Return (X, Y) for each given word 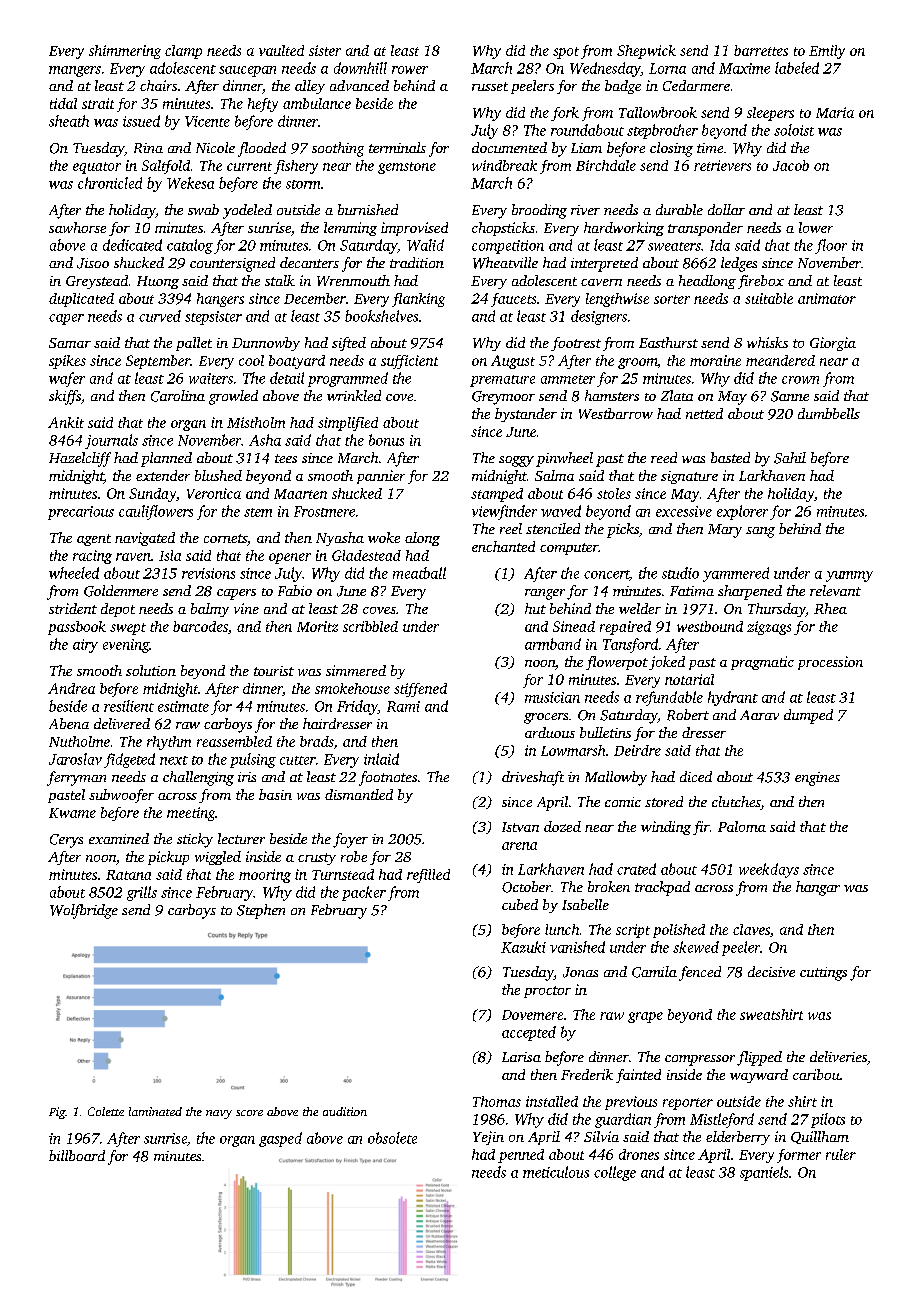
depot (118, 610)
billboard (77, 1155)
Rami (403, 706)
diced (696, 776)
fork (565, 114)
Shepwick (646, 52)
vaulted (281, 50)
